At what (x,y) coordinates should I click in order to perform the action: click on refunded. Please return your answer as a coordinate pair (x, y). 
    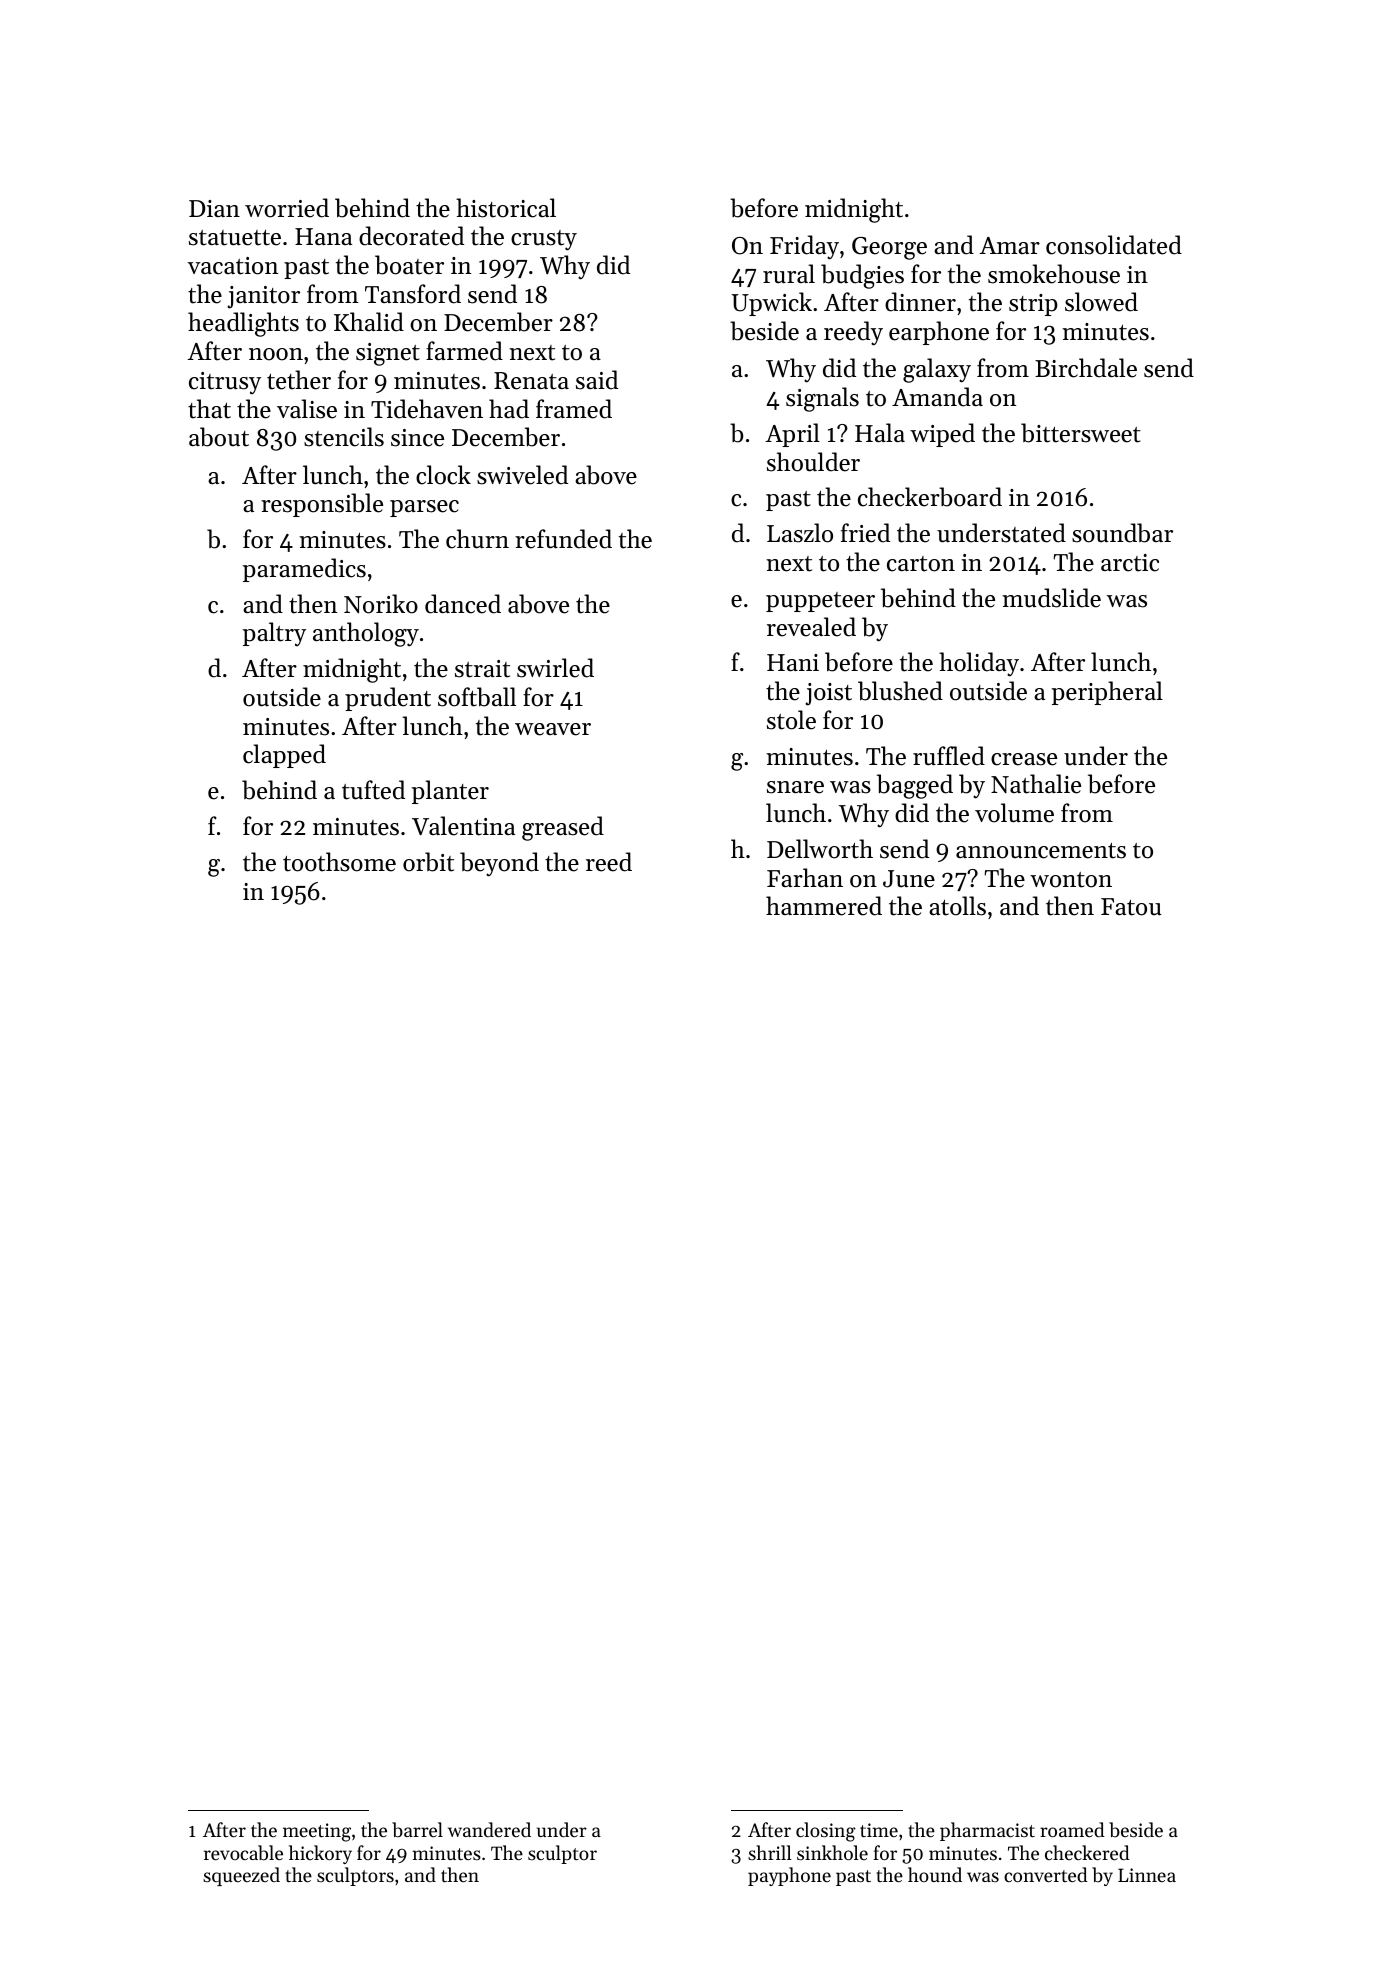
    Looking at the image, I should click on (563, 539).
